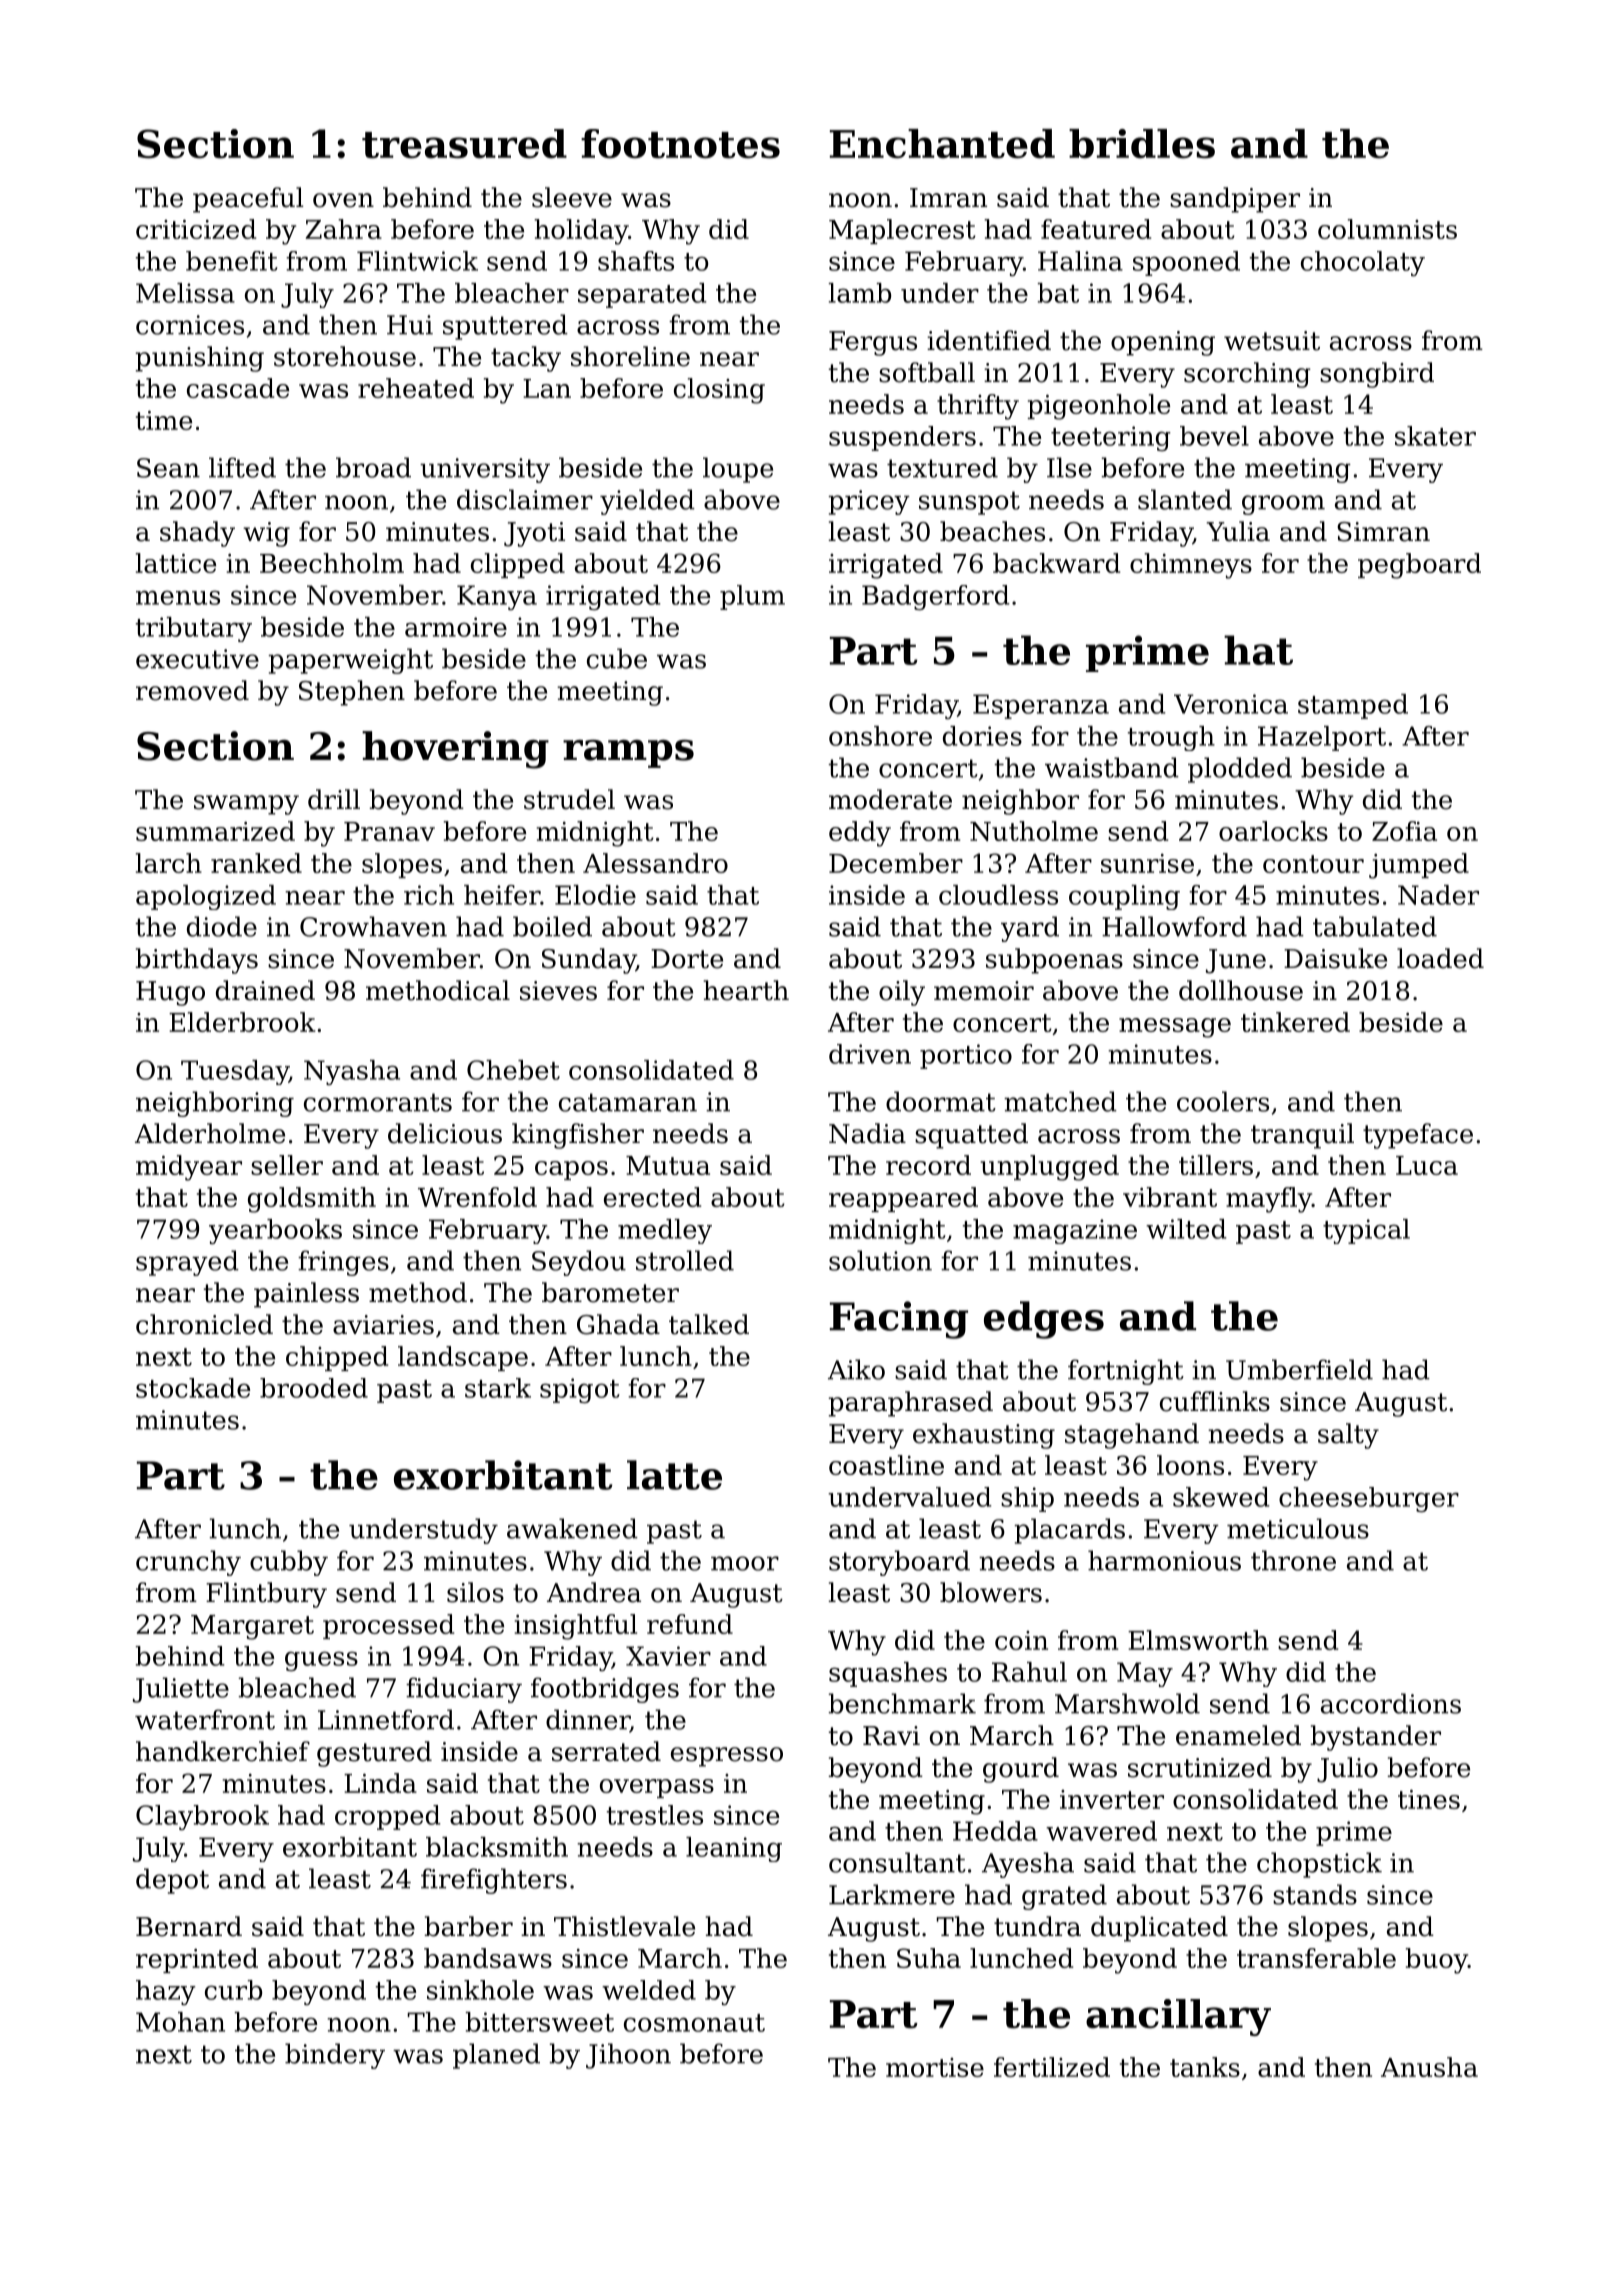 The height and width of the page is (2292, 1620). Describe the element at coordinates (995, 1831) in the page. I see `Hedda` at that location.
